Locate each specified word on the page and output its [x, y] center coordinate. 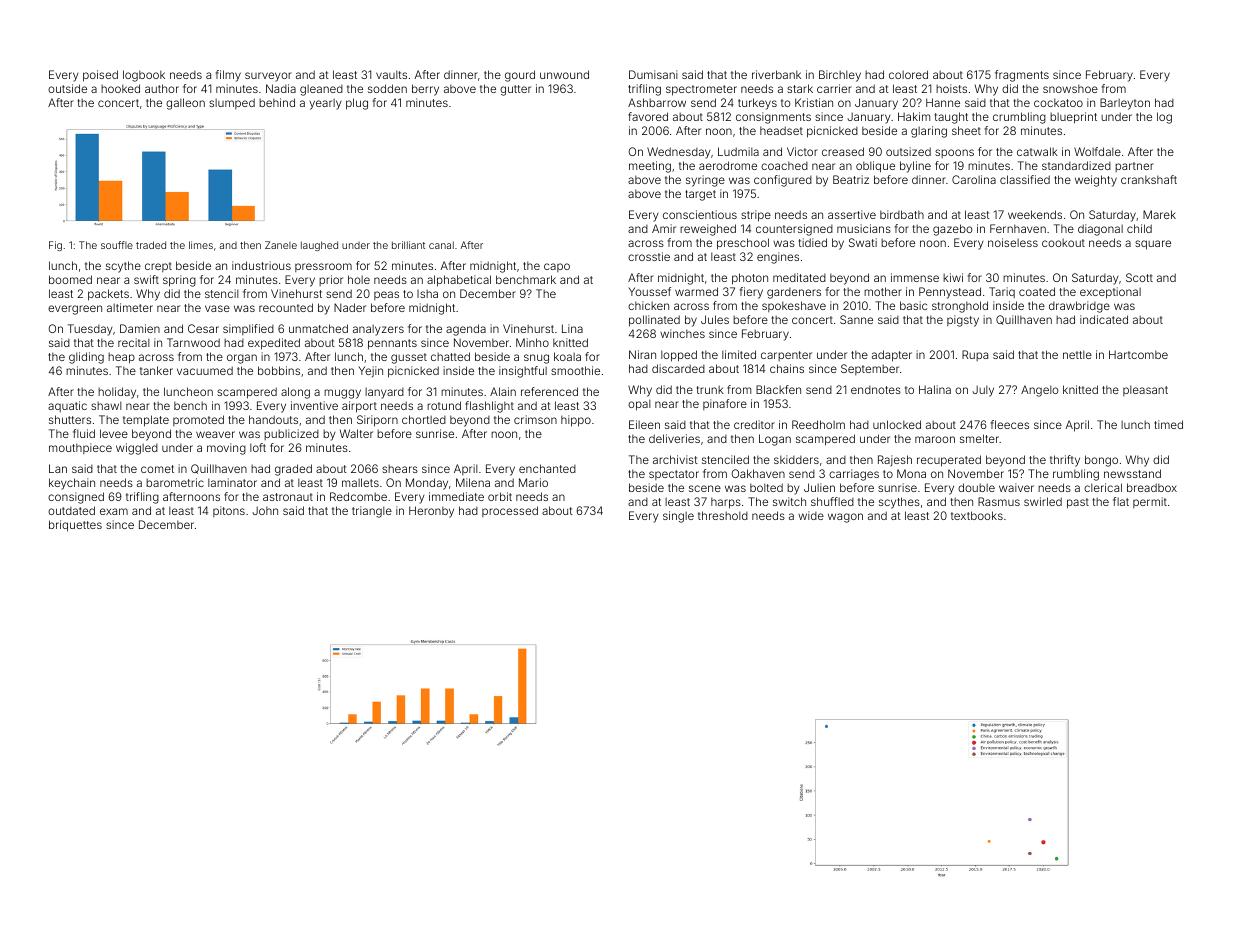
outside [67, 88]
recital [134, 342]
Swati [863, 242]
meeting [650, 167]
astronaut [288, 497]
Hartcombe [1138, 354]
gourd [520, 76]
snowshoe [1070, 88]
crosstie [649, 256]
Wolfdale [1097, 151]
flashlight [489, 407]
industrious [261, 265]
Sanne [856, 319]
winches [682, 333]
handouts [273, 419]
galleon [185, 104]
